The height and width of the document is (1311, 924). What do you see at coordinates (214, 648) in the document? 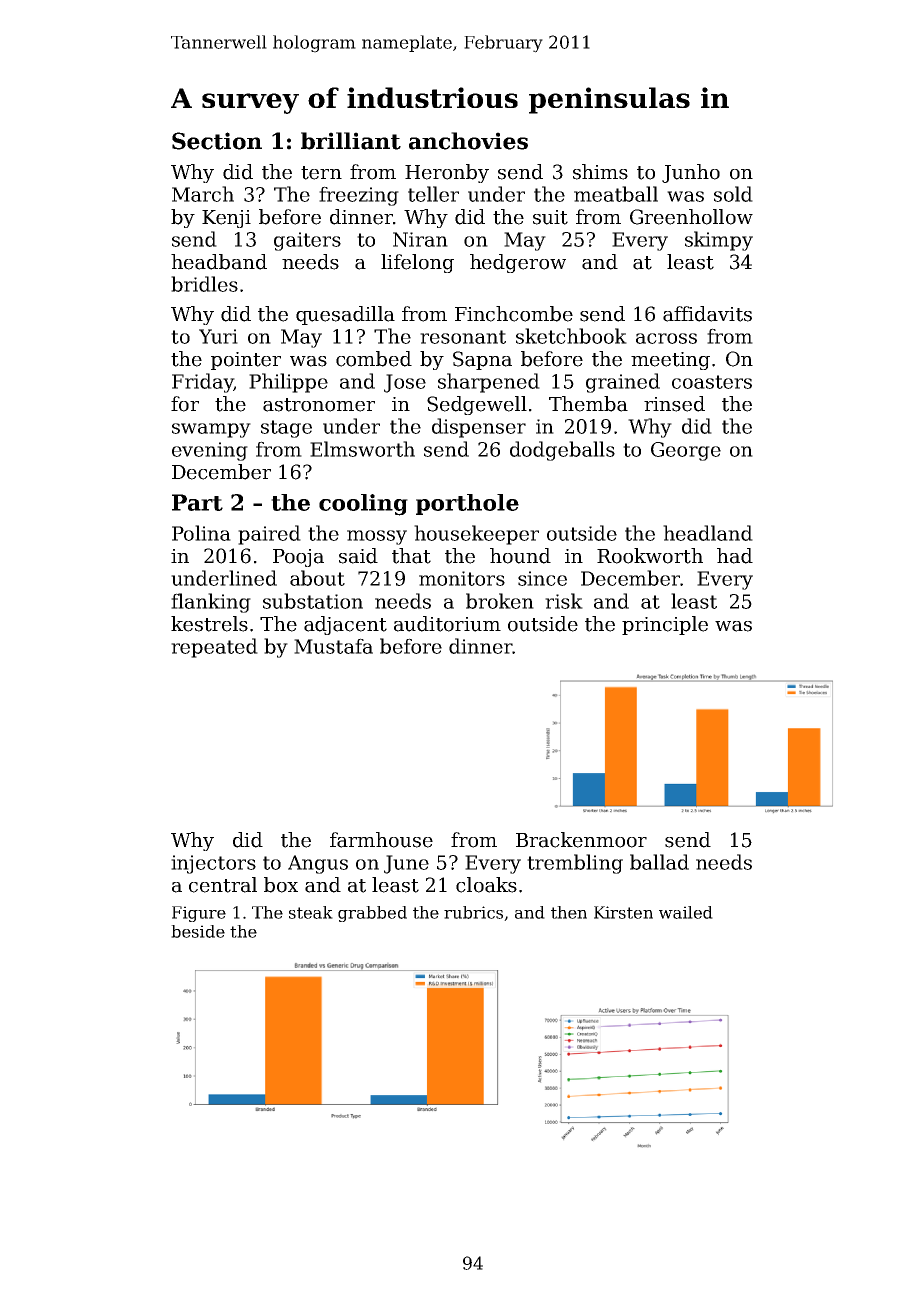
I see `repeated` at bounding box center [214, 648].
